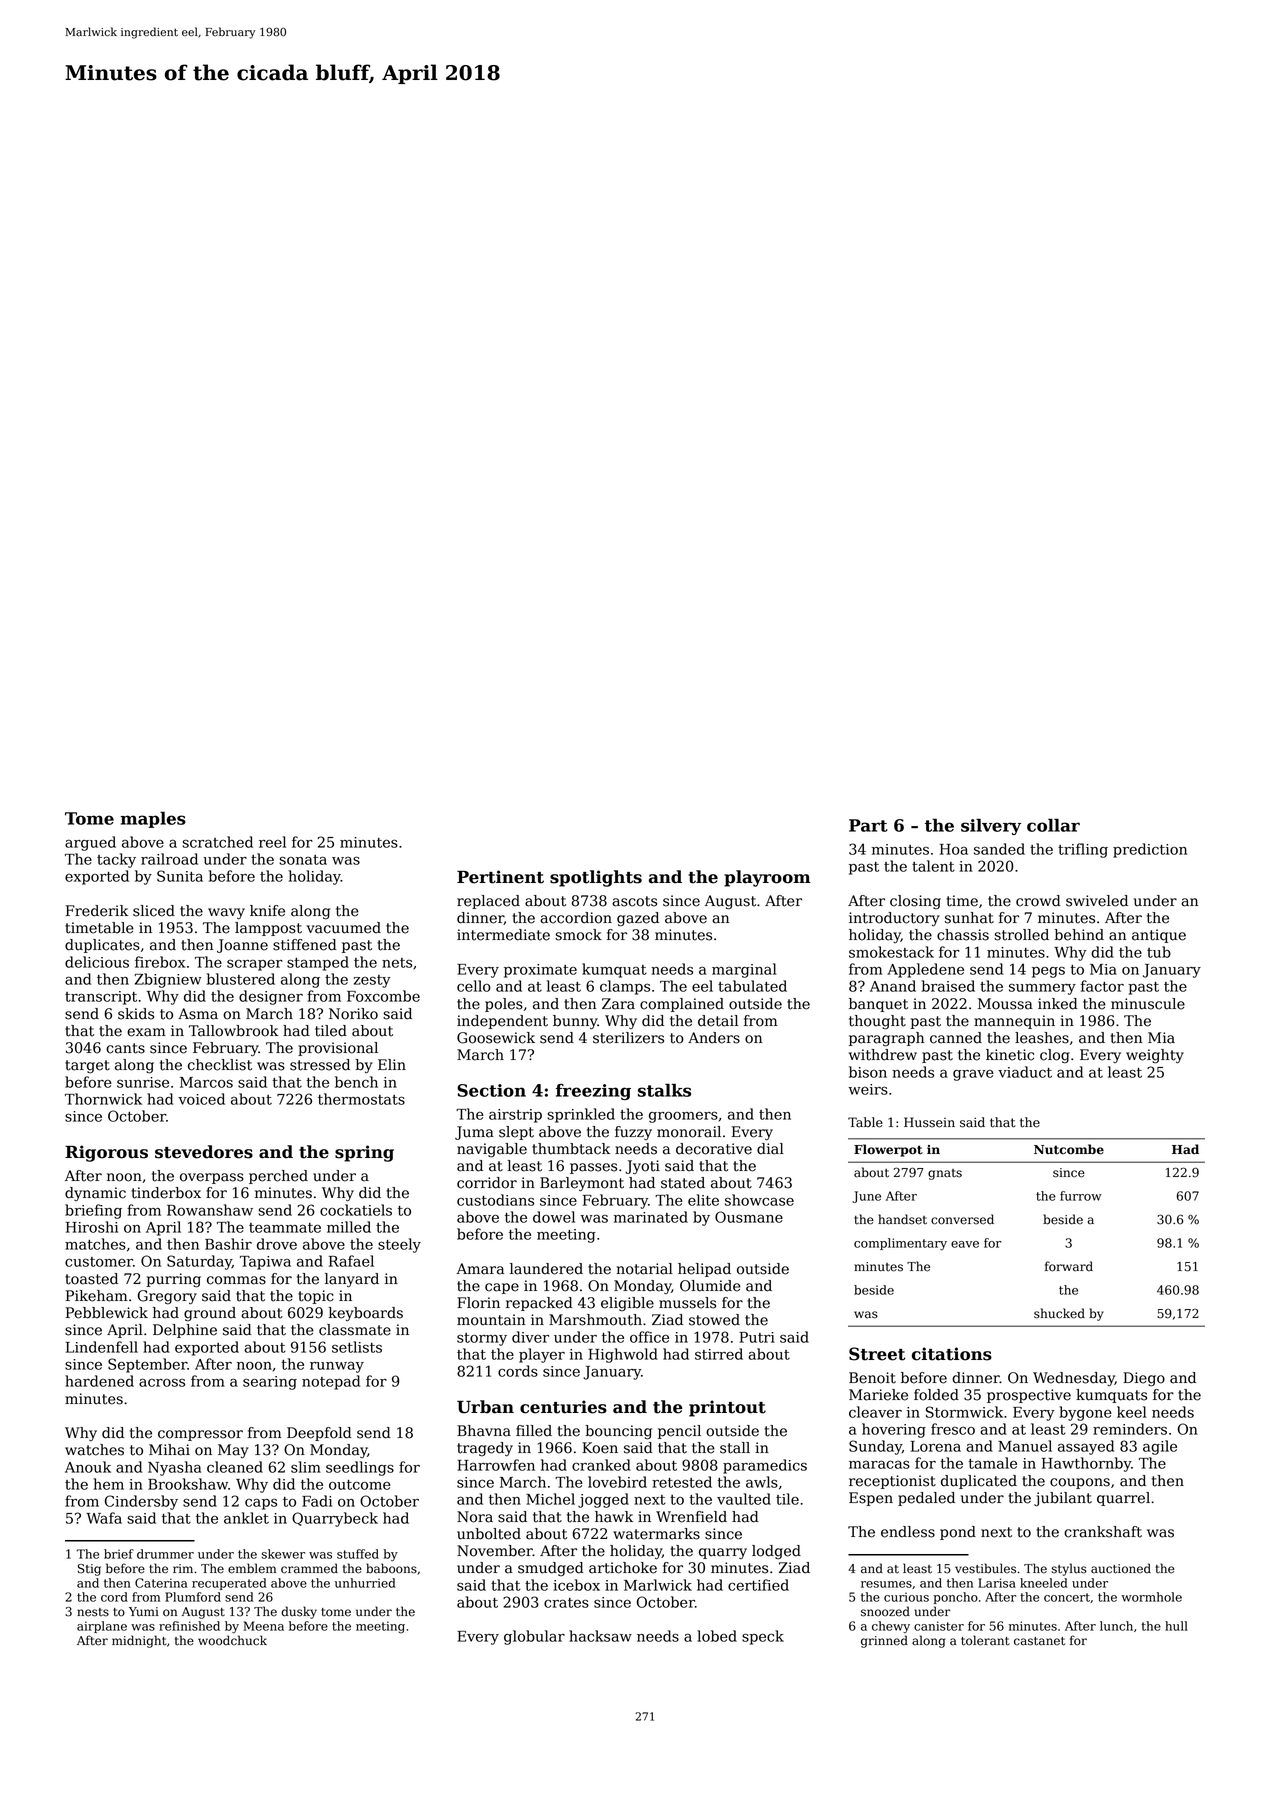 The width and height of the page is (1270, 1796). Describe the element at coordinates (201, 1099) in the page. I see `voiced` at that location.
